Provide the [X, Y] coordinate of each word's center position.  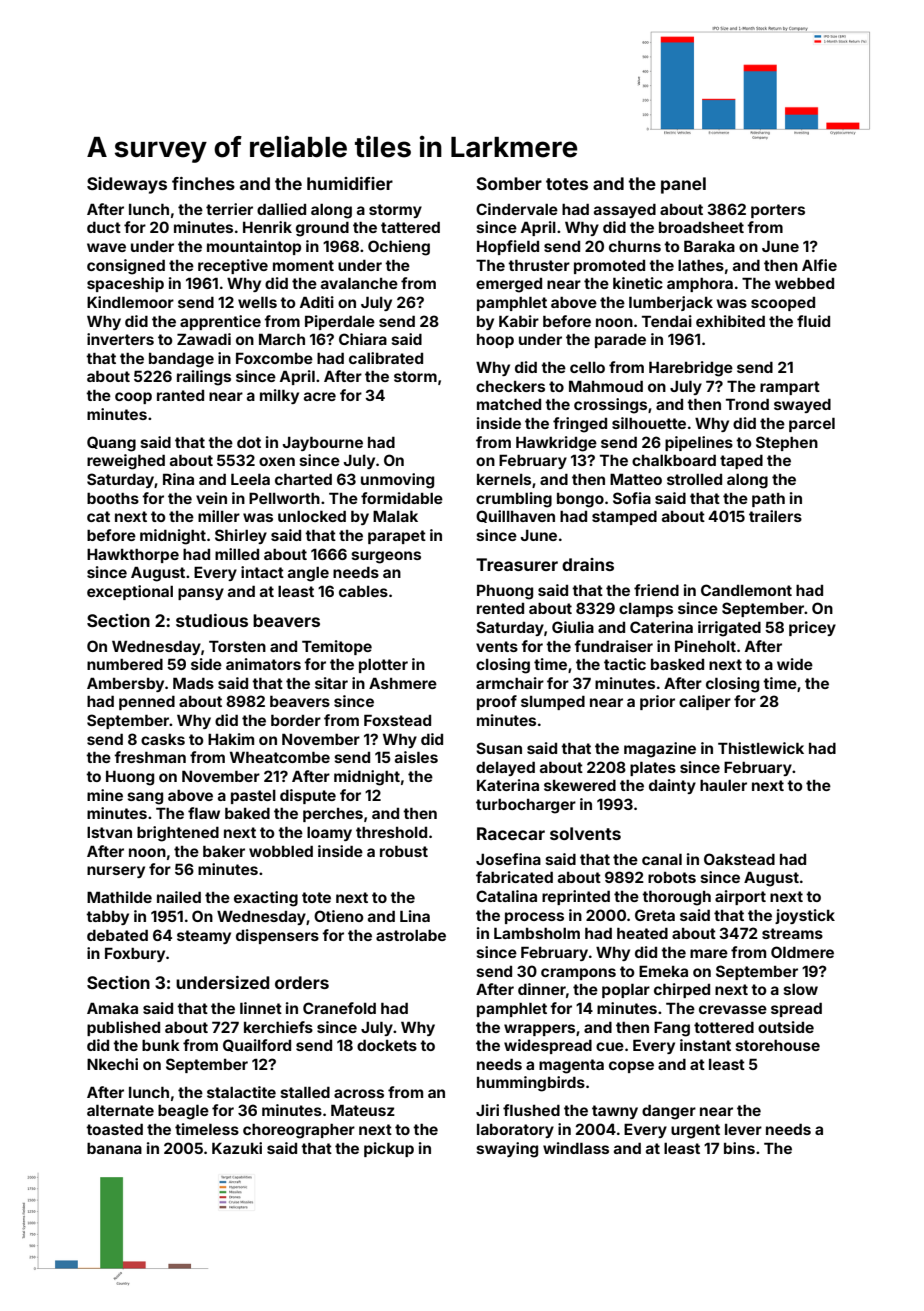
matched [509, 404]
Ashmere [403, 683]
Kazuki [237, 1148]
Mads [193, 683]
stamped [624, 518]
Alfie [819, 265]
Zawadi [204, 339]
